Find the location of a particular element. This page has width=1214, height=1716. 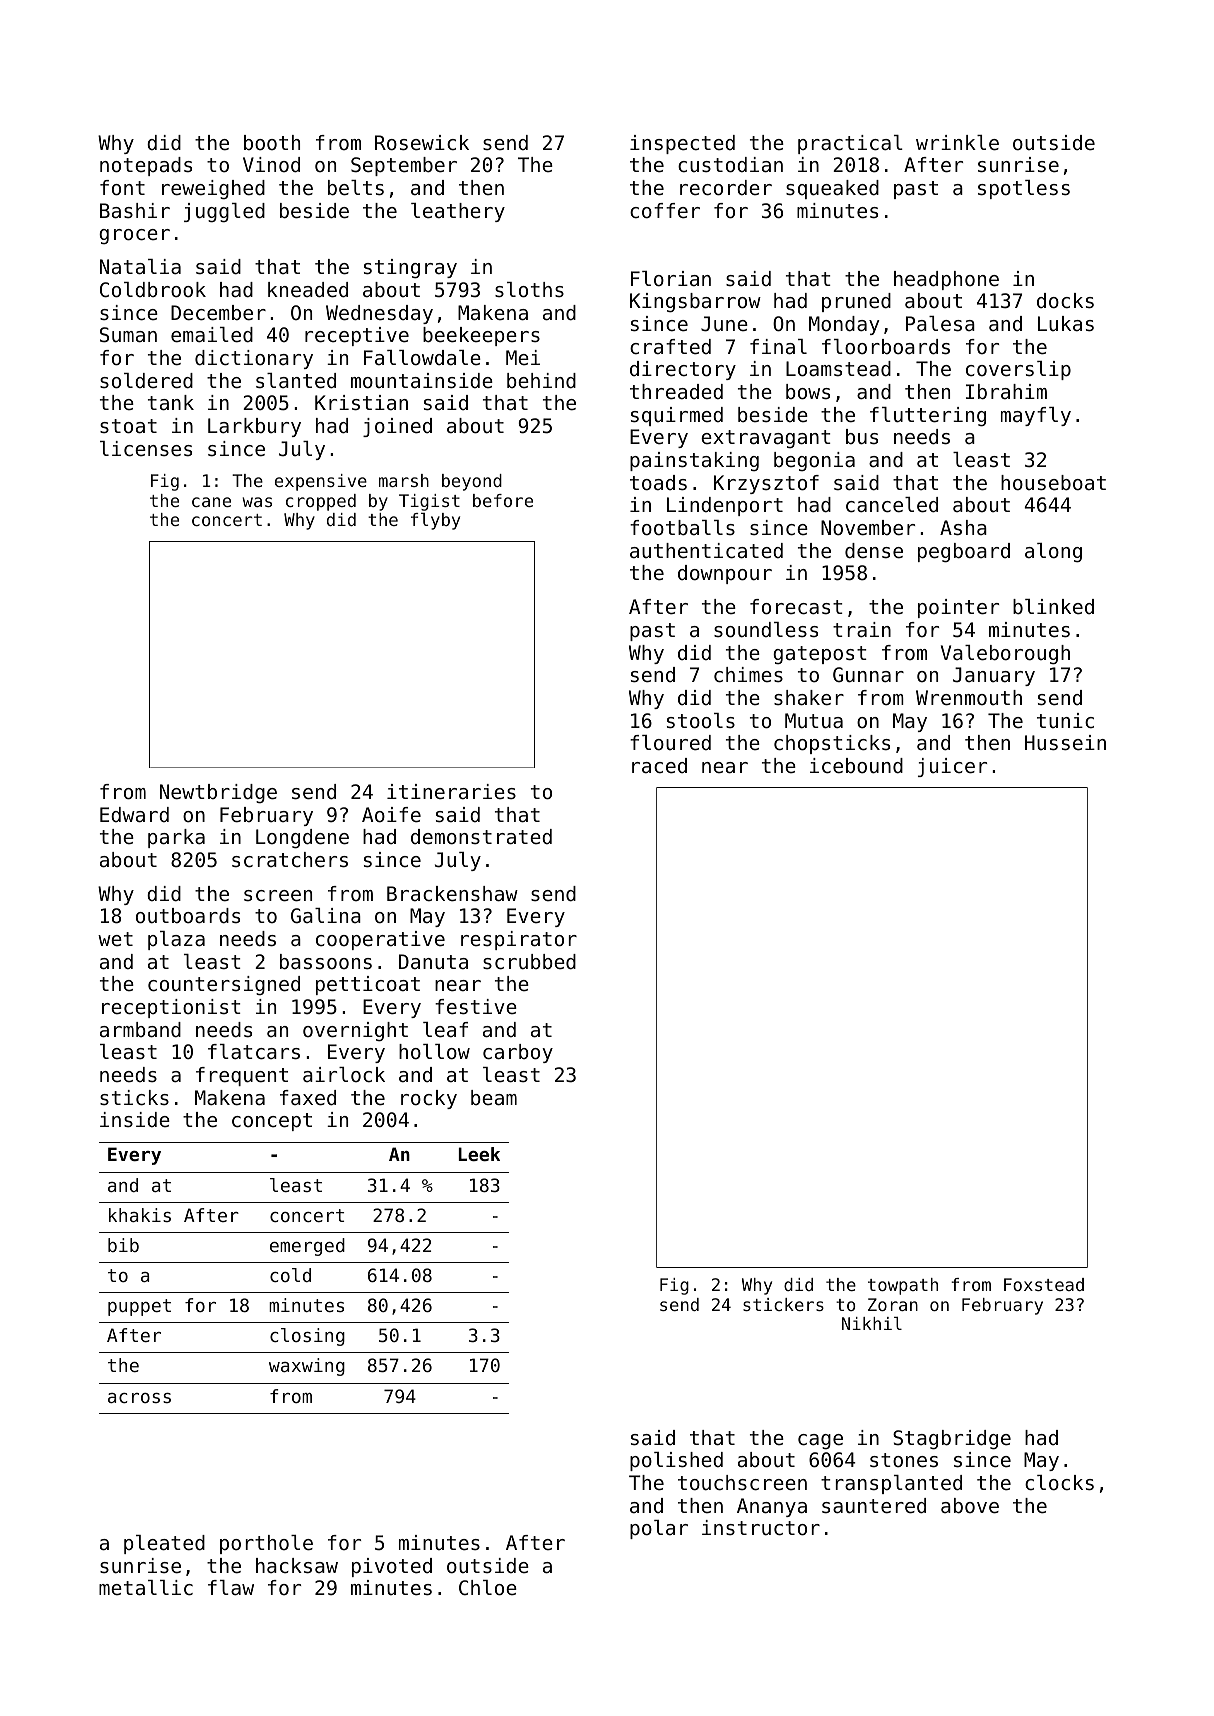

flaw is located at coordinates (231, 1587).
